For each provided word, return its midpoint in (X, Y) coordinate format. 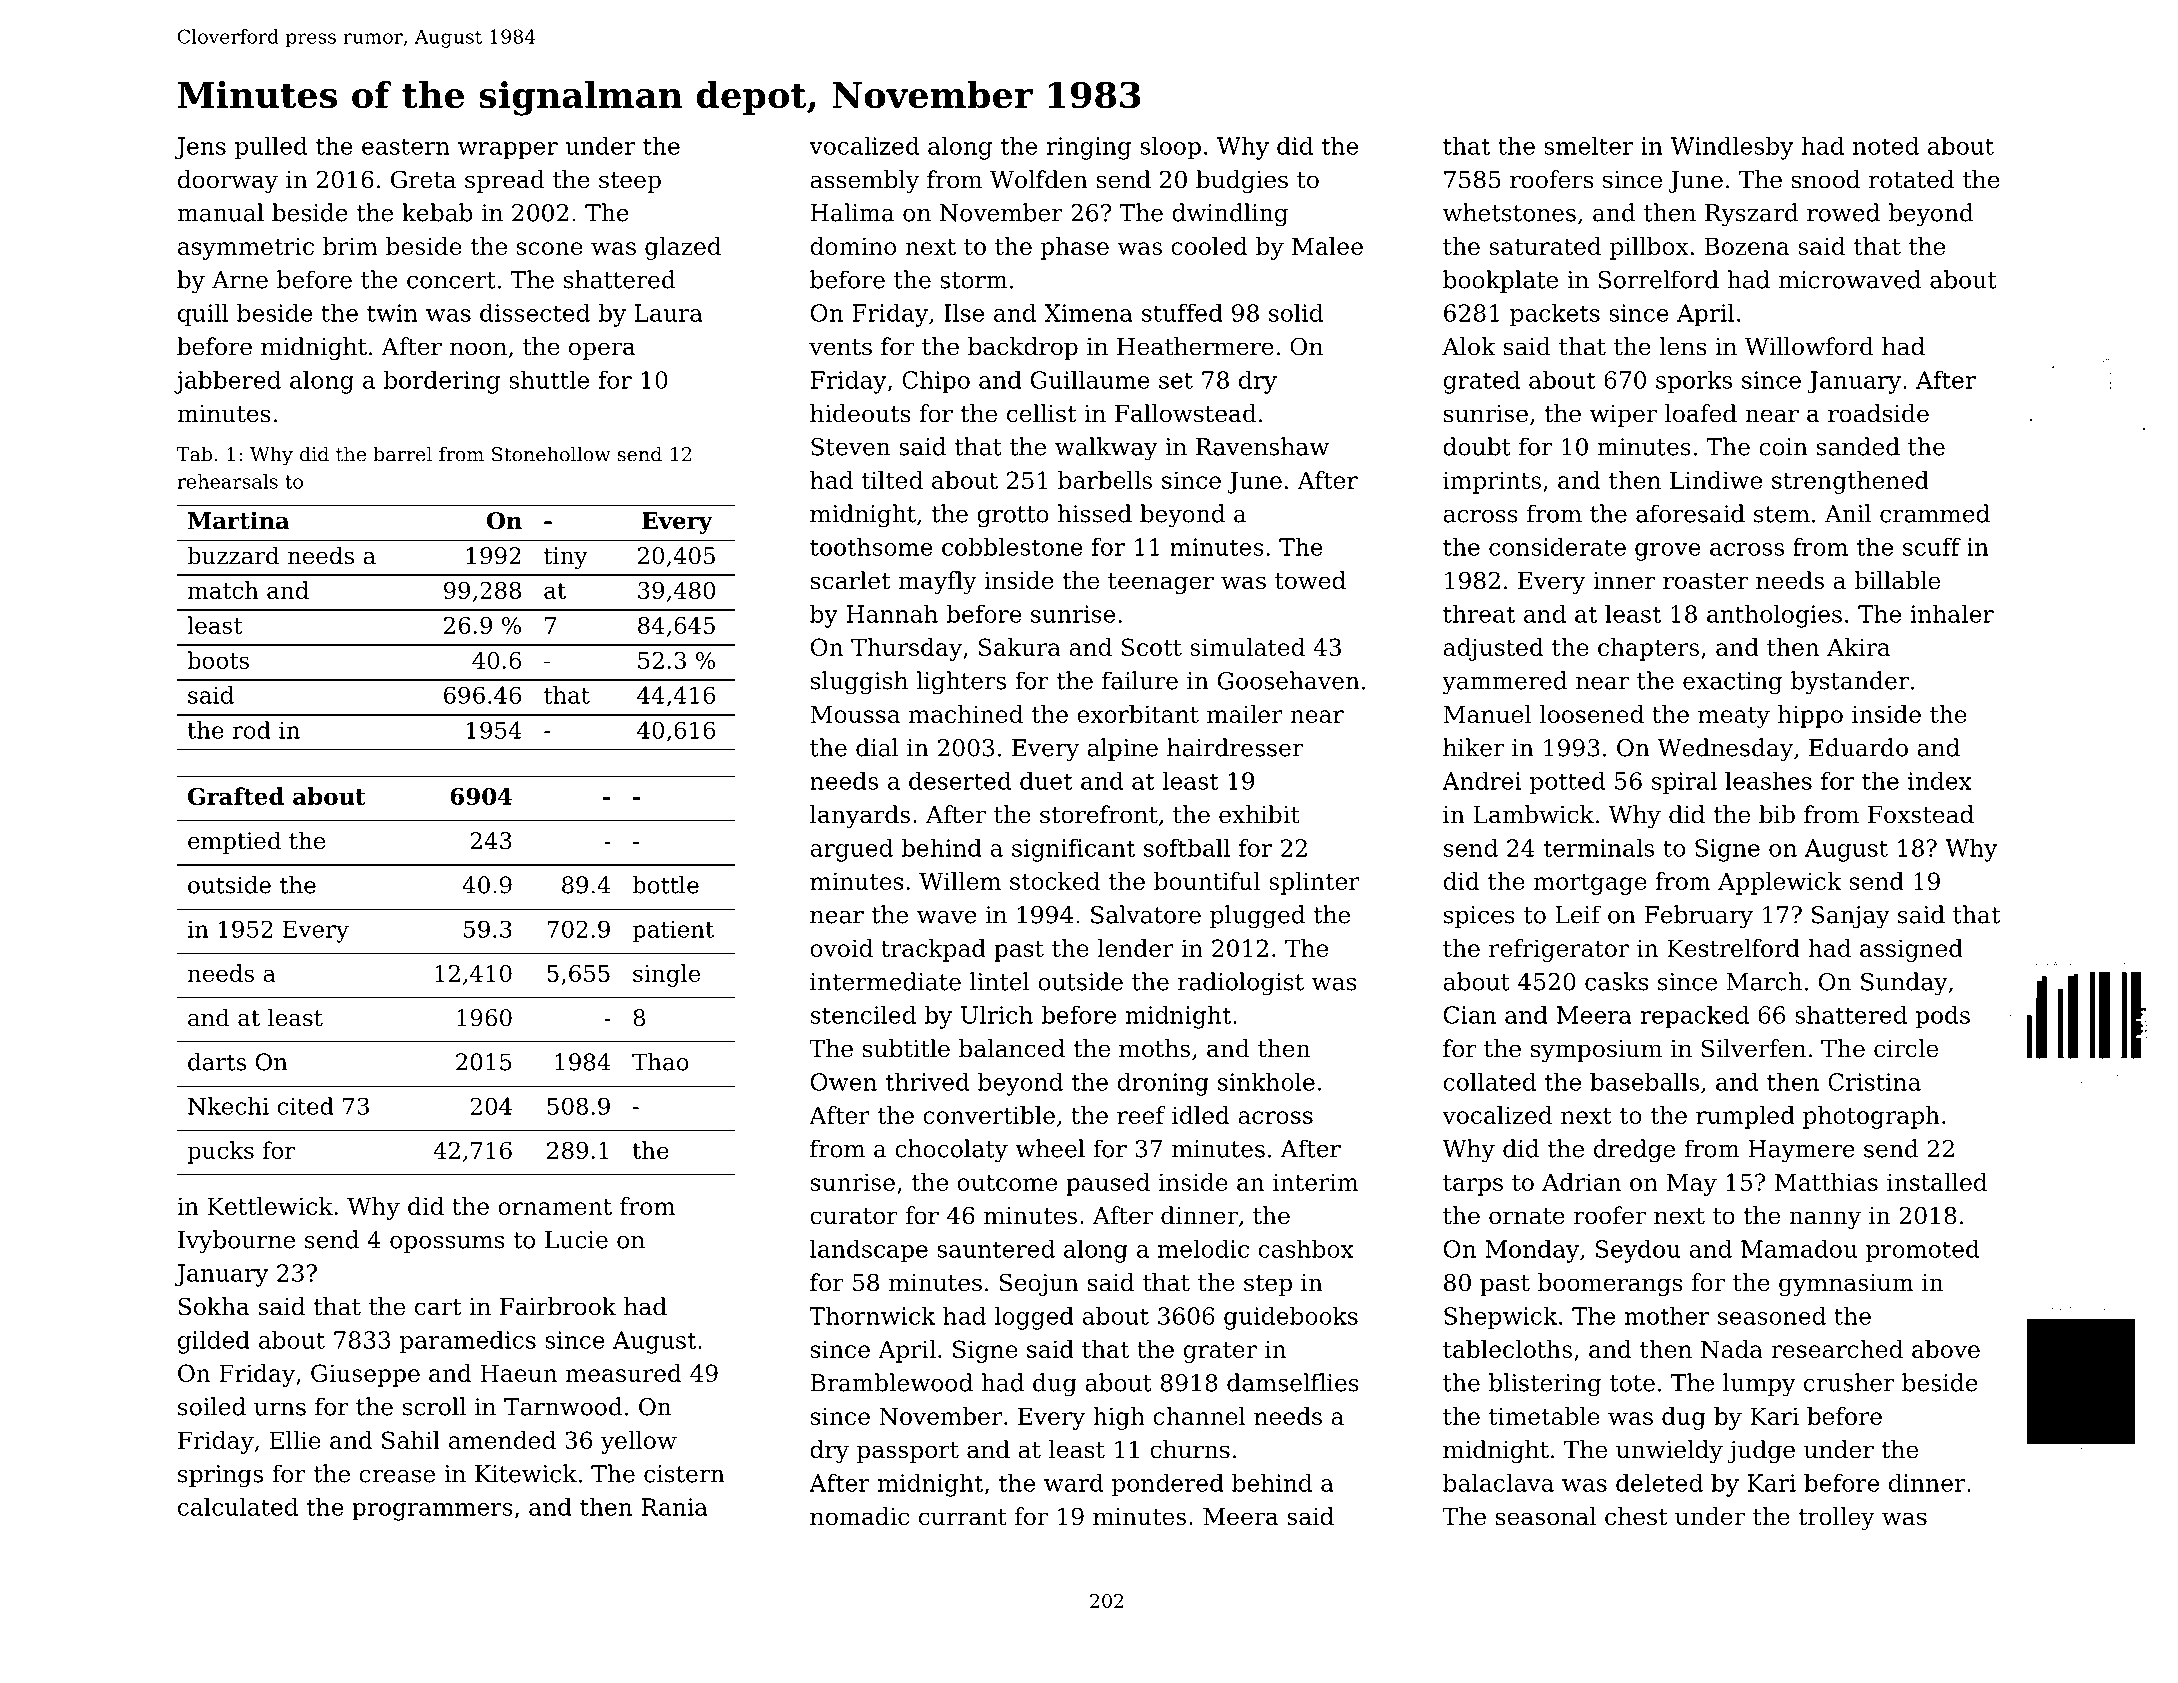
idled (1200, 1115)
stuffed (1182, 313)
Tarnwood (563, 1406)
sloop (1170, 148)
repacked (1694, 1017)
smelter (1588, 145)
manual (220, 212)
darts (217, 1062)
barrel (402, 454)
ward (1073, 1483)
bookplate (1500, 281)
